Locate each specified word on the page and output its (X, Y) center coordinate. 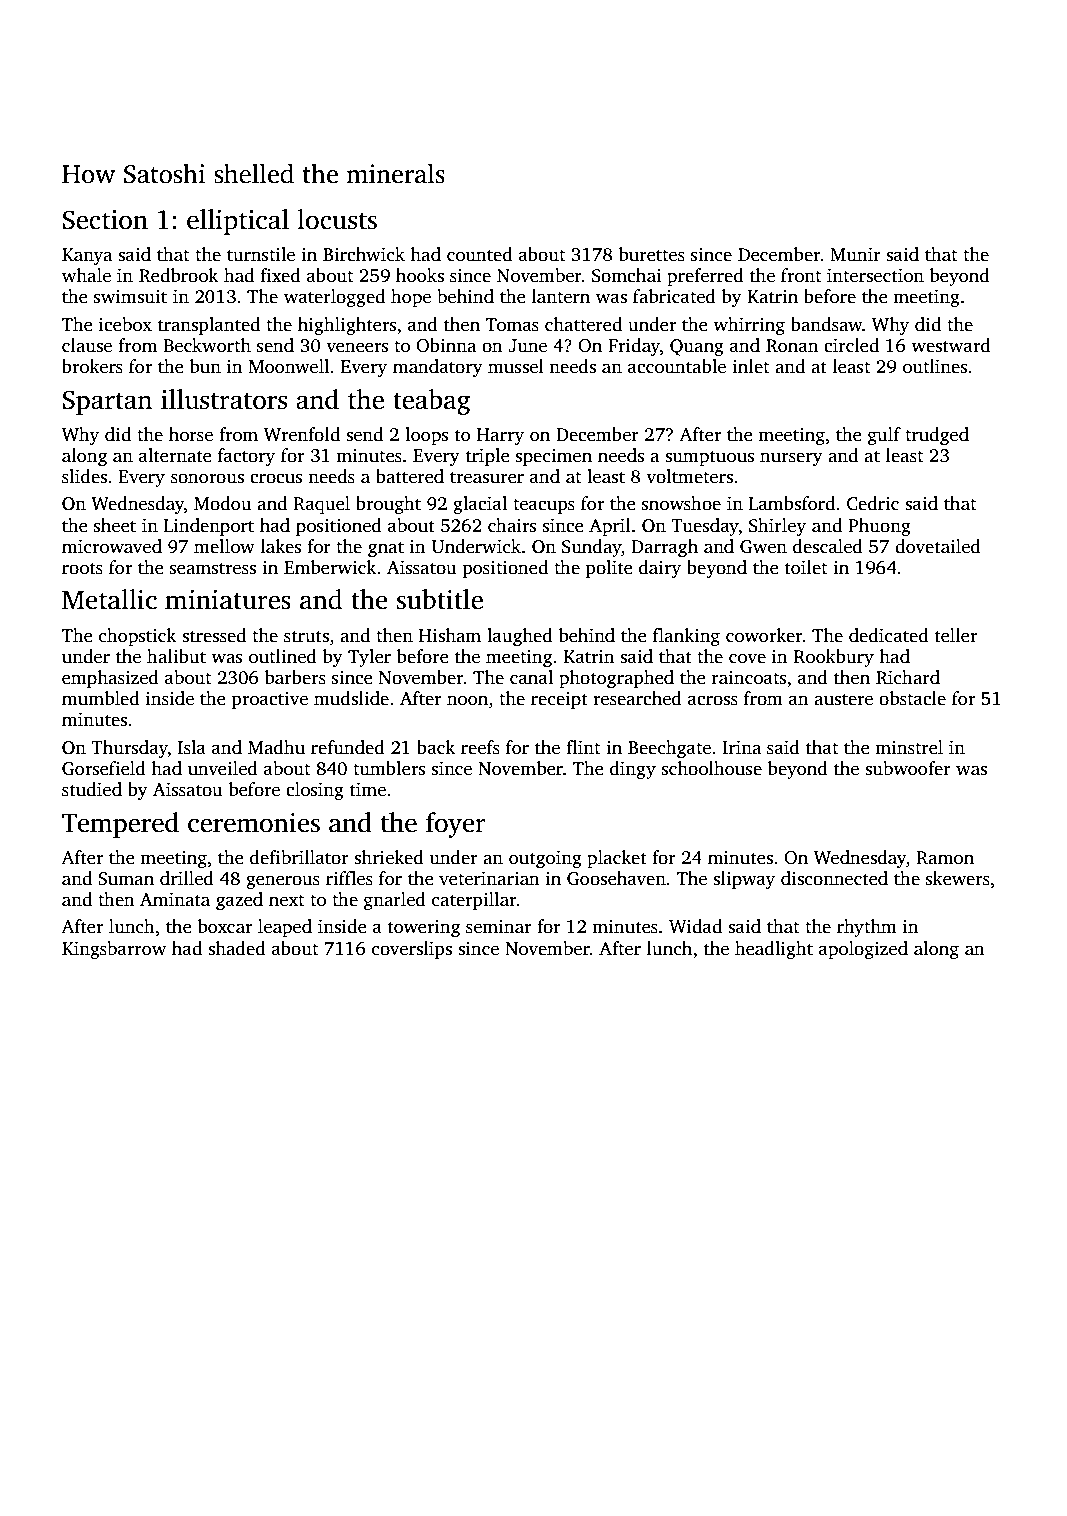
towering (424, 928)
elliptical (238, 222)
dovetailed (938, 546)
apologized (863, 950)
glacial (480, 505)
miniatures (228, 600)
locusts (337, 219)
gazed (239, 901)
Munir (855, 254)
